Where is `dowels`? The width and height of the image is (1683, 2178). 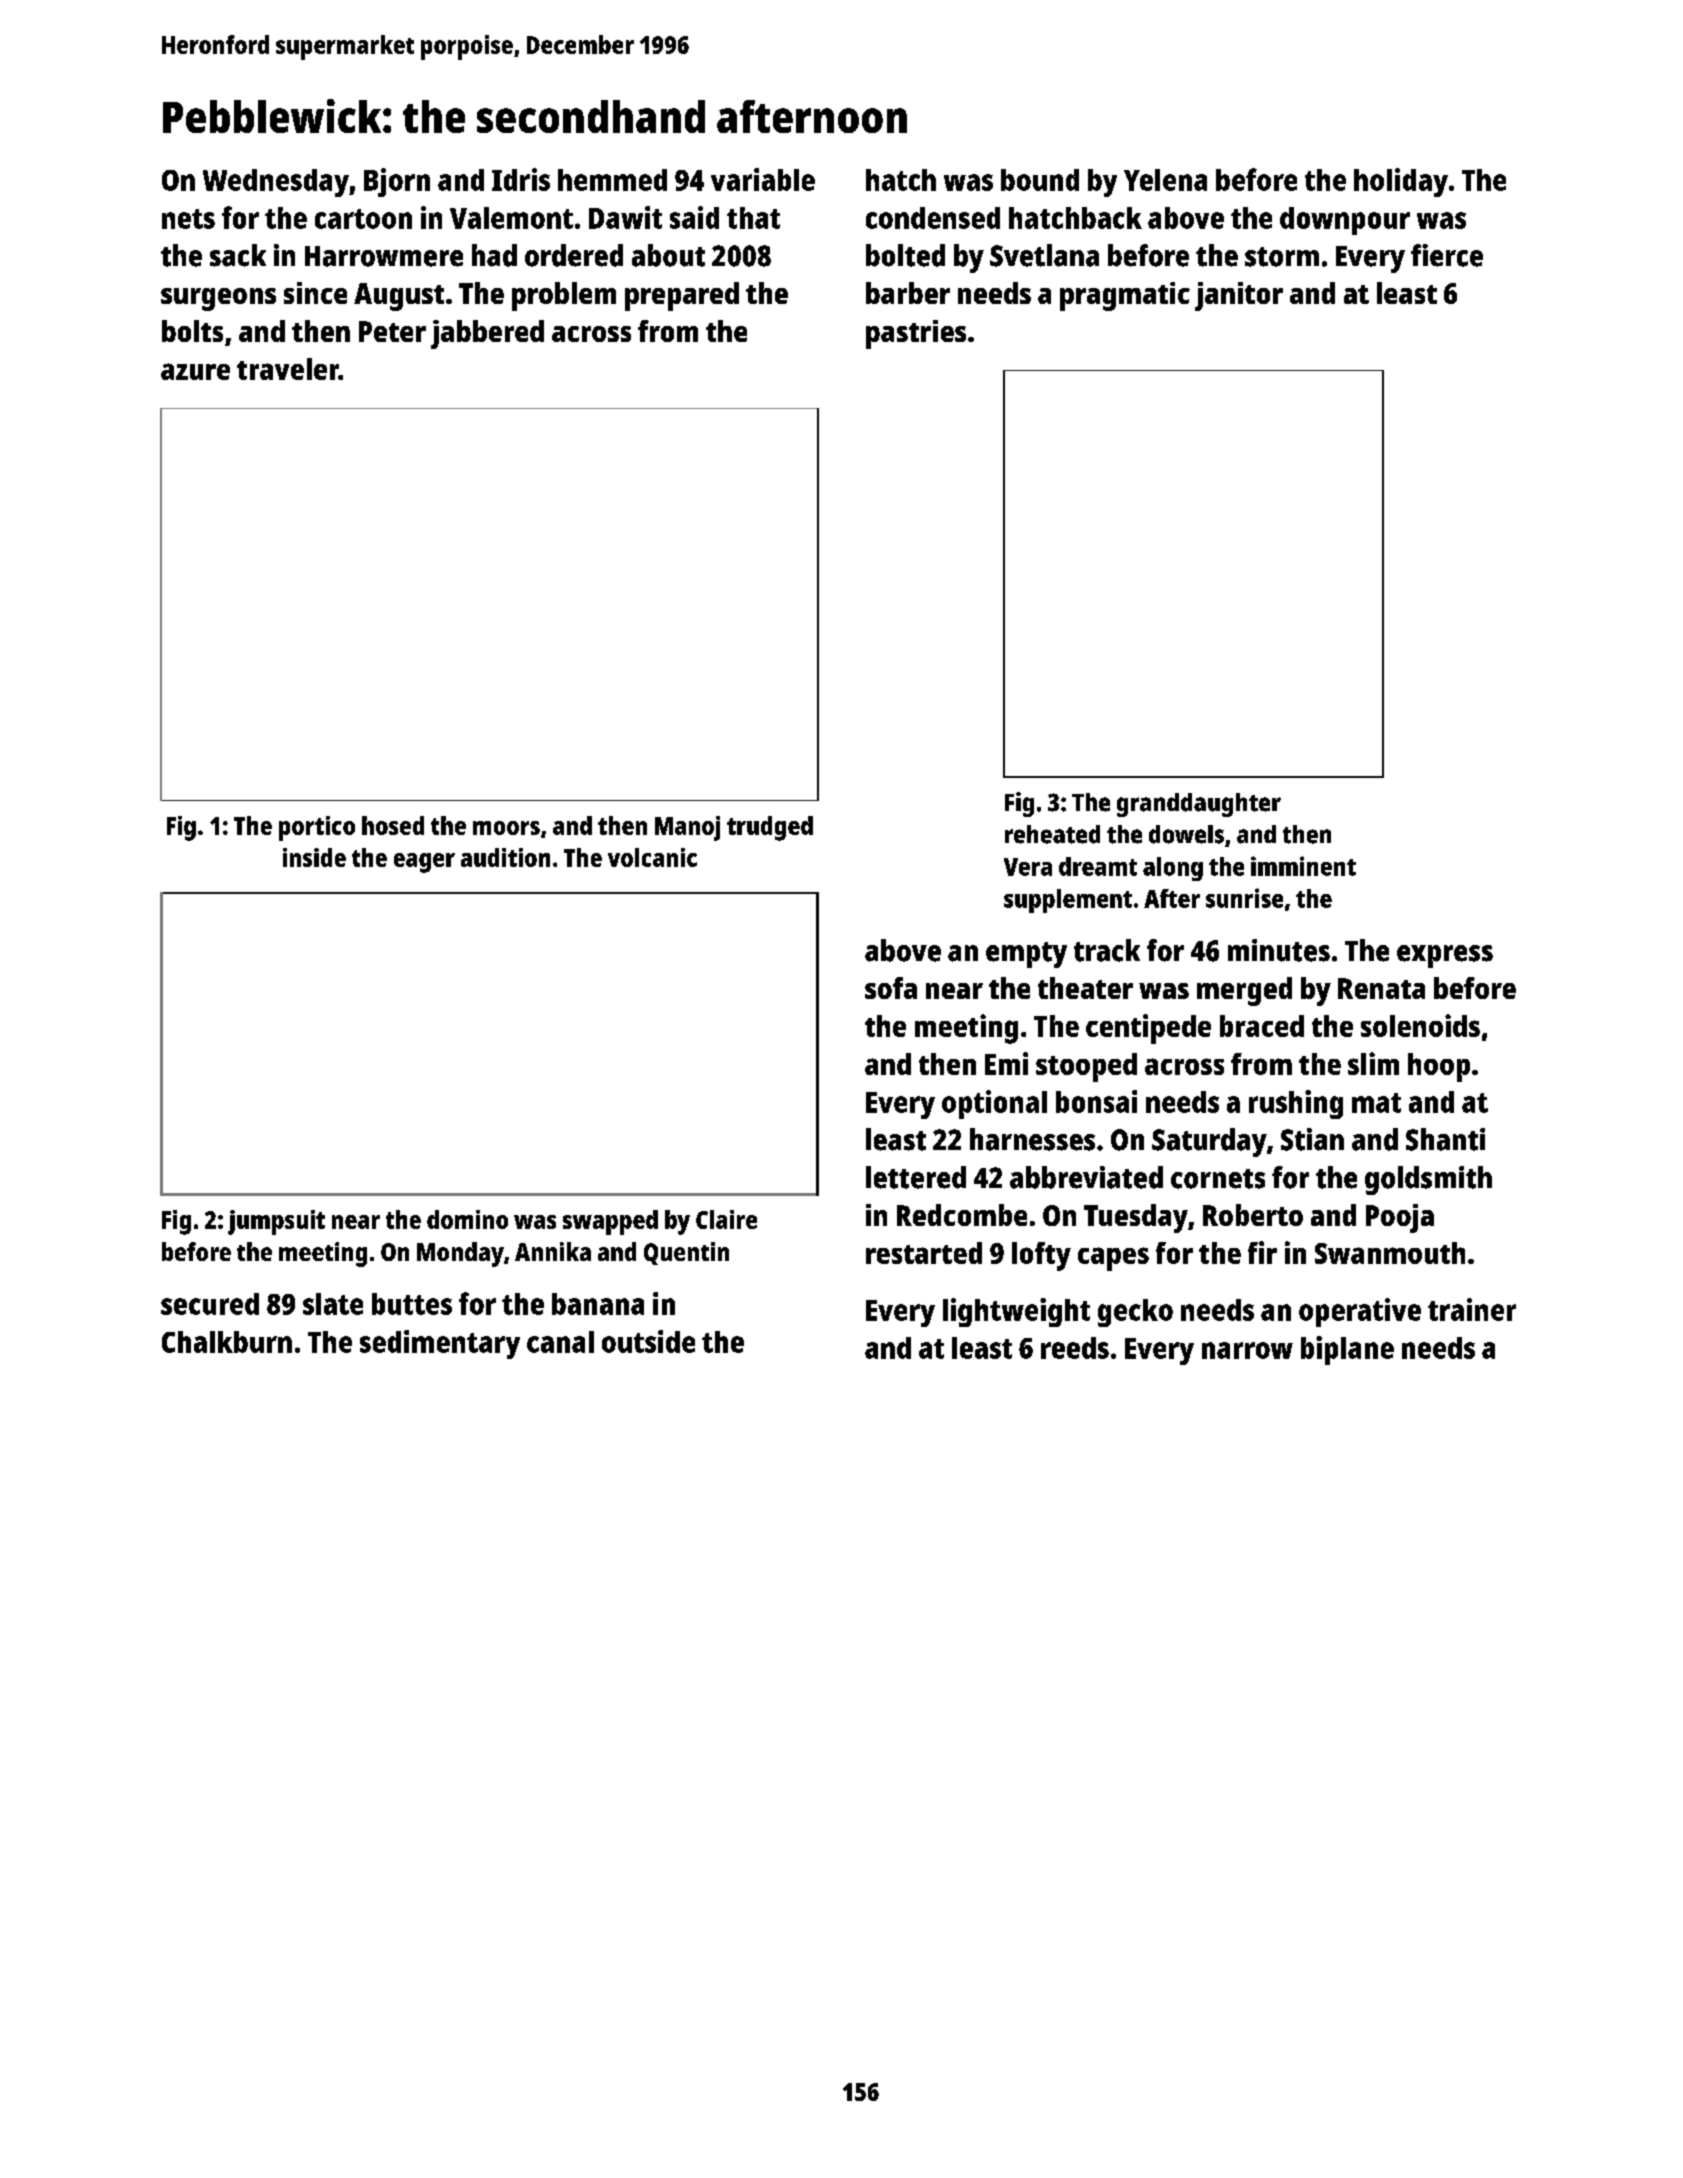 dowels is located at coordinates (1186, 834).
